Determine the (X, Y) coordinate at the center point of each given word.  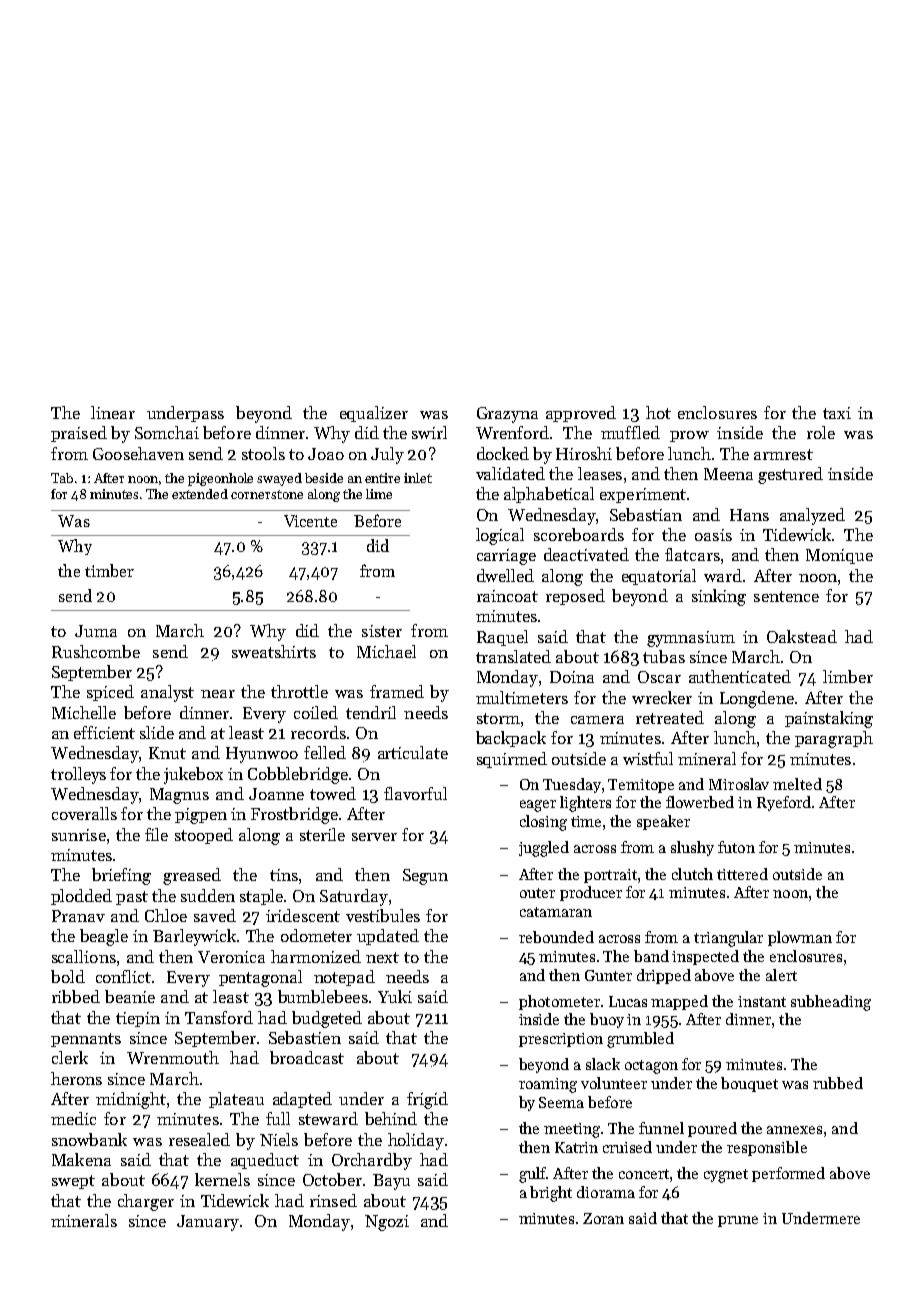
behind (391, 1118)
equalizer (374, 414)
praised (79, 434)
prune (738, 1221)
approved (581, 414)
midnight (131, 1100)
